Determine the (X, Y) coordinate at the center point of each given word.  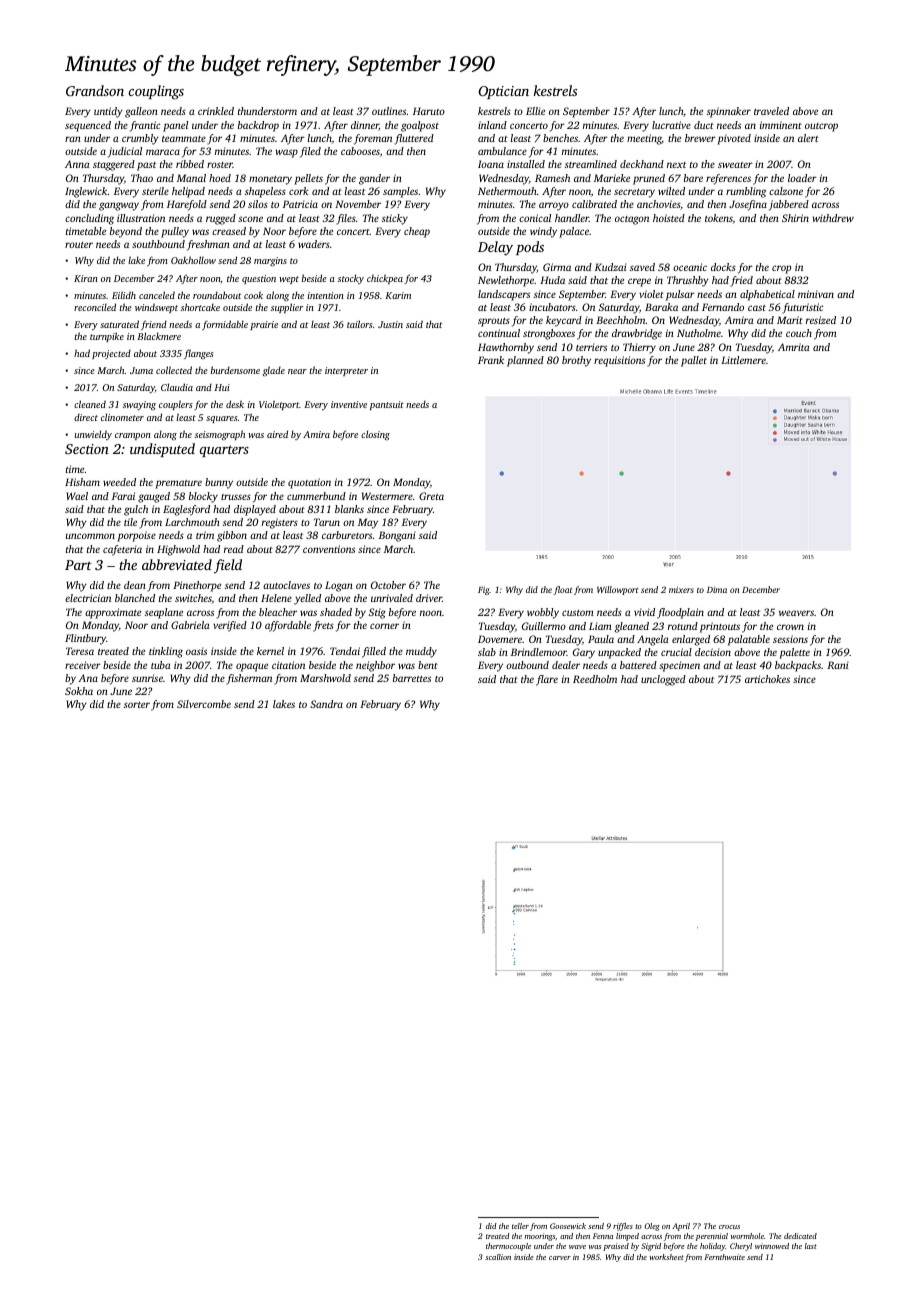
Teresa (80, 651)
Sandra (326, 704)
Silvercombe (204, 704)
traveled (771, 111)
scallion (498, 1257)
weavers (796, 613)
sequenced (88, 126)
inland (492, 125)
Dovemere (500, 639)
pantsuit (387, 405)
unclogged (663, 680)
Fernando (723, 307)
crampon (133, 436)
